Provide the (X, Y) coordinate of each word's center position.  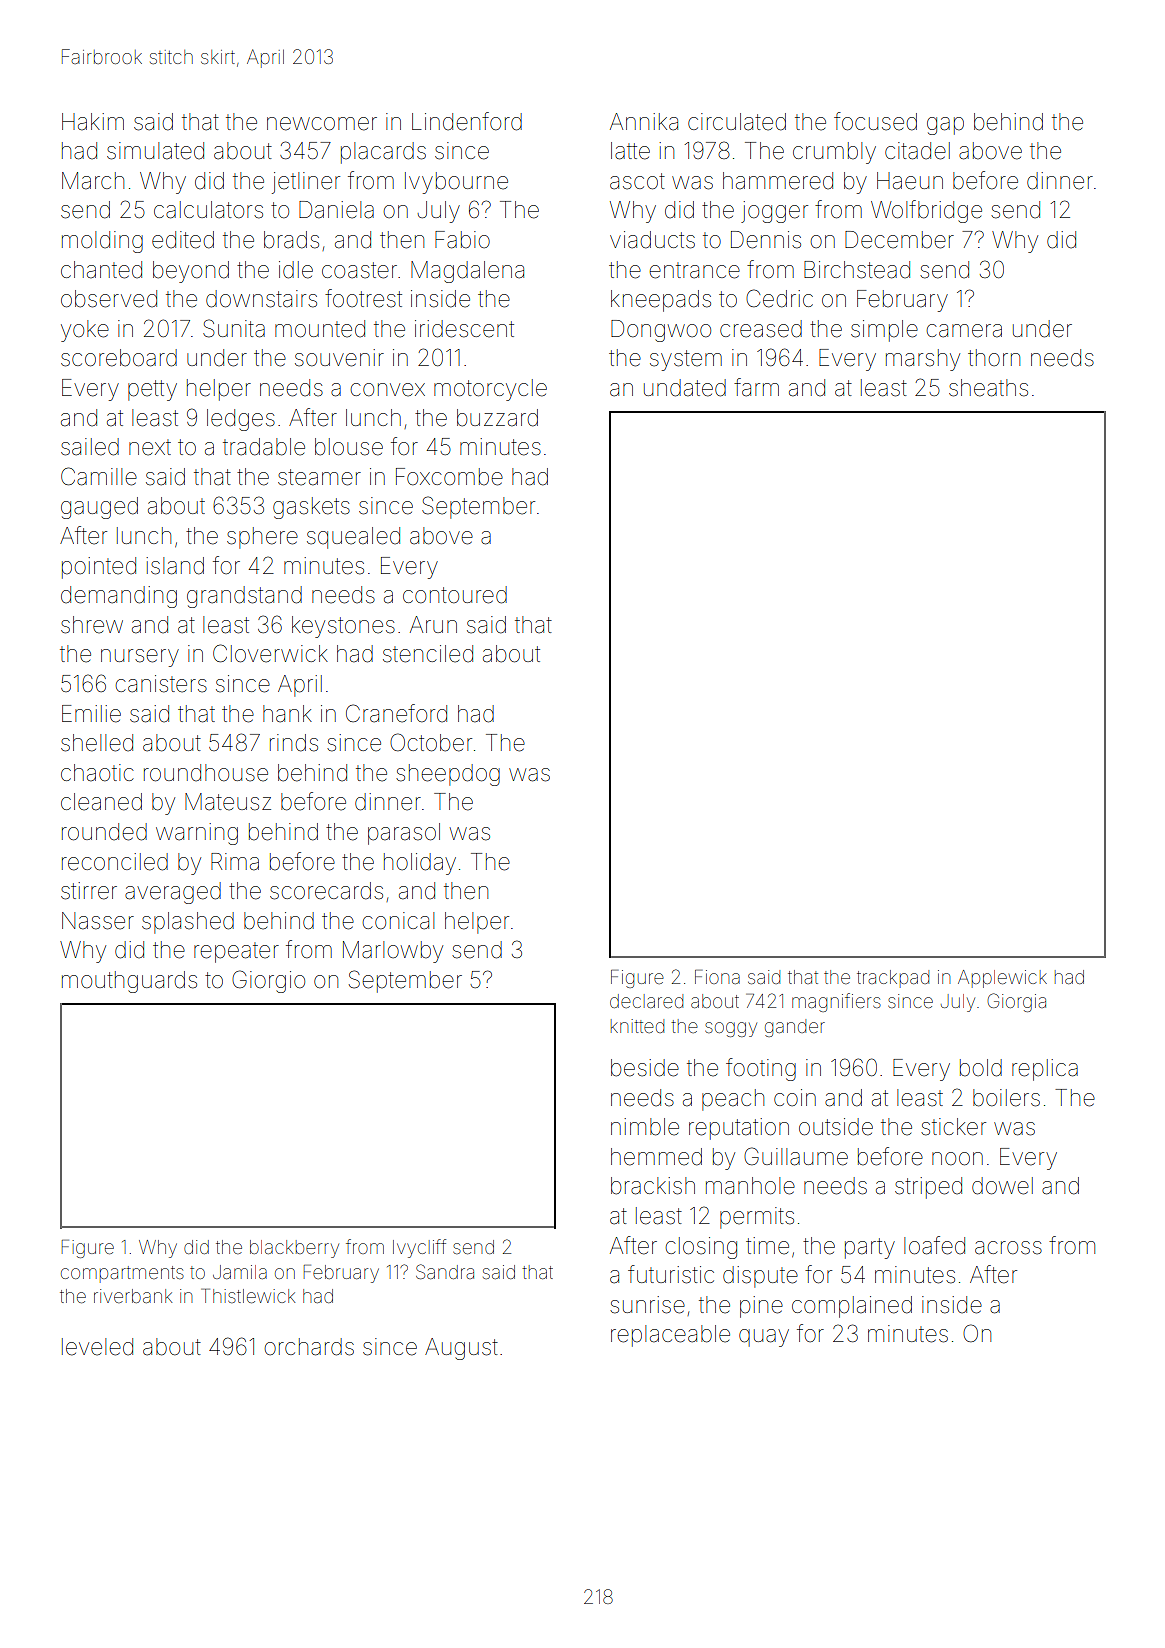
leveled (97, 1347)
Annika (644, 122)
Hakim (93, 122)
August (461, 1349)
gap (945, 126)
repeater (236, 952)
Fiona (717, 977)
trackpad (893, 979)
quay (764, 1338)
